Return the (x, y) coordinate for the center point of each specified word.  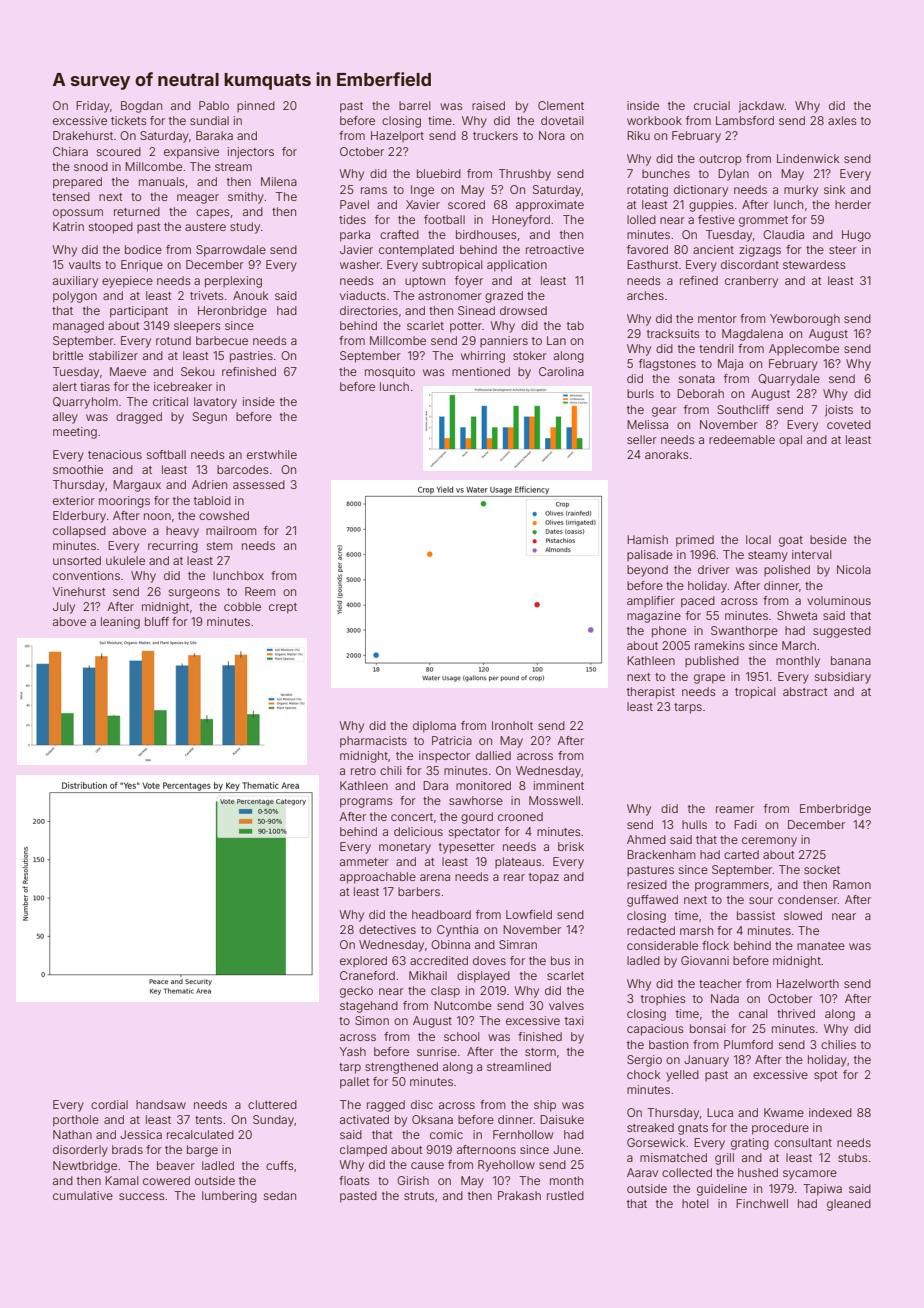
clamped (363, 1151)
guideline (722, 1190)
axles (842, 120)
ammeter (364, 862)
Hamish (647, 539)
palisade (650, 555)
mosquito (390, 373)
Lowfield (529, 914)
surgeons (194, 594)
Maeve (128, 371)
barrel (414, 105)
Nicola (854, 569)
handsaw (161, 1104)
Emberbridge (835, 810)
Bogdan (141, 107)
